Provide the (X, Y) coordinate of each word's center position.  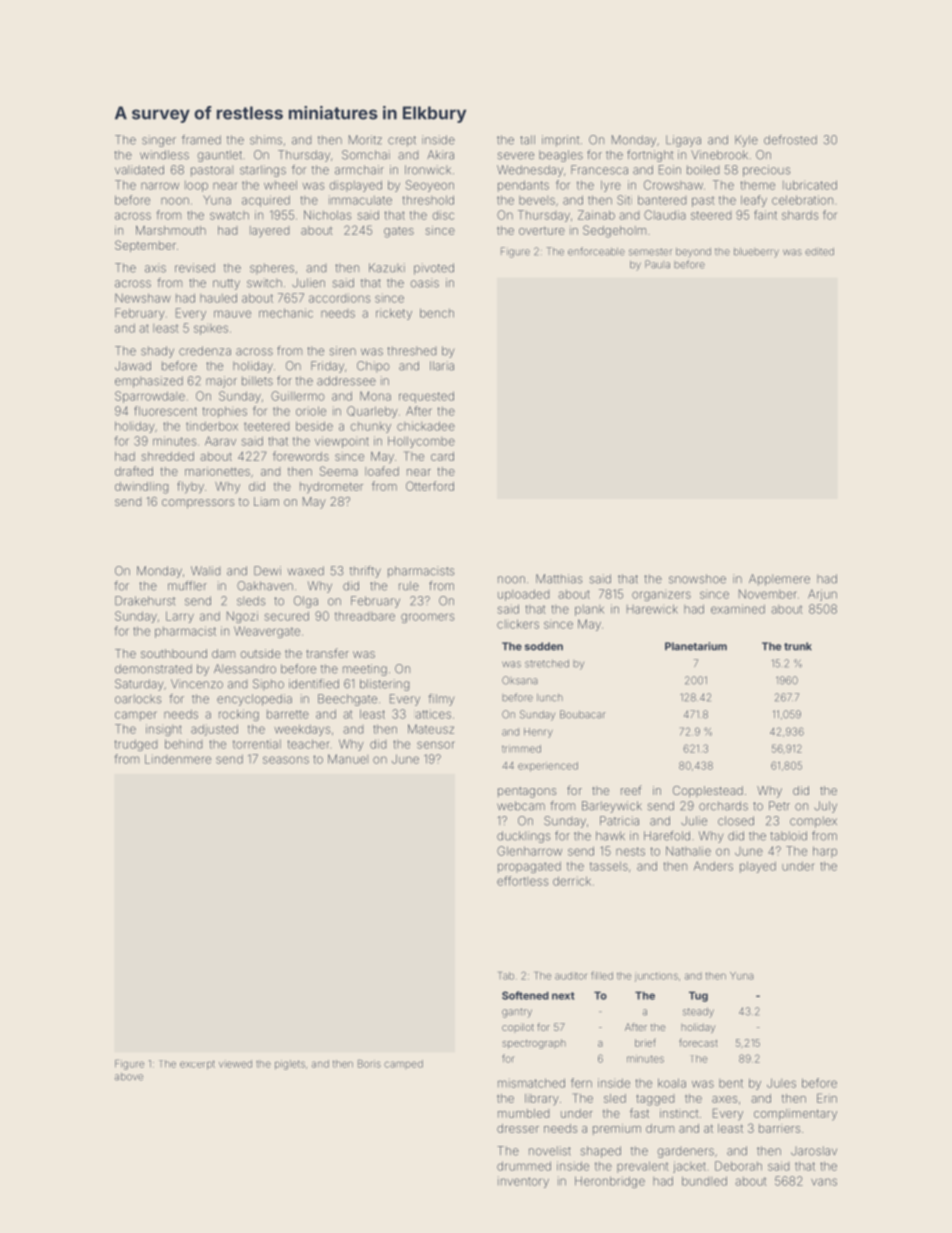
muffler (187, 586)
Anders (713, 866)
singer (159, 141)
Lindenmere (178, 759)
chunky (371, 427)
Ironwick (428, 170)
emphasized (149, 382)
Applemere (779, 580)
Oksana (520, 680)
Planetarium (696, 646)
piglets (290, 1065)
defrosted (790, 140)
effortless (522, 881)
